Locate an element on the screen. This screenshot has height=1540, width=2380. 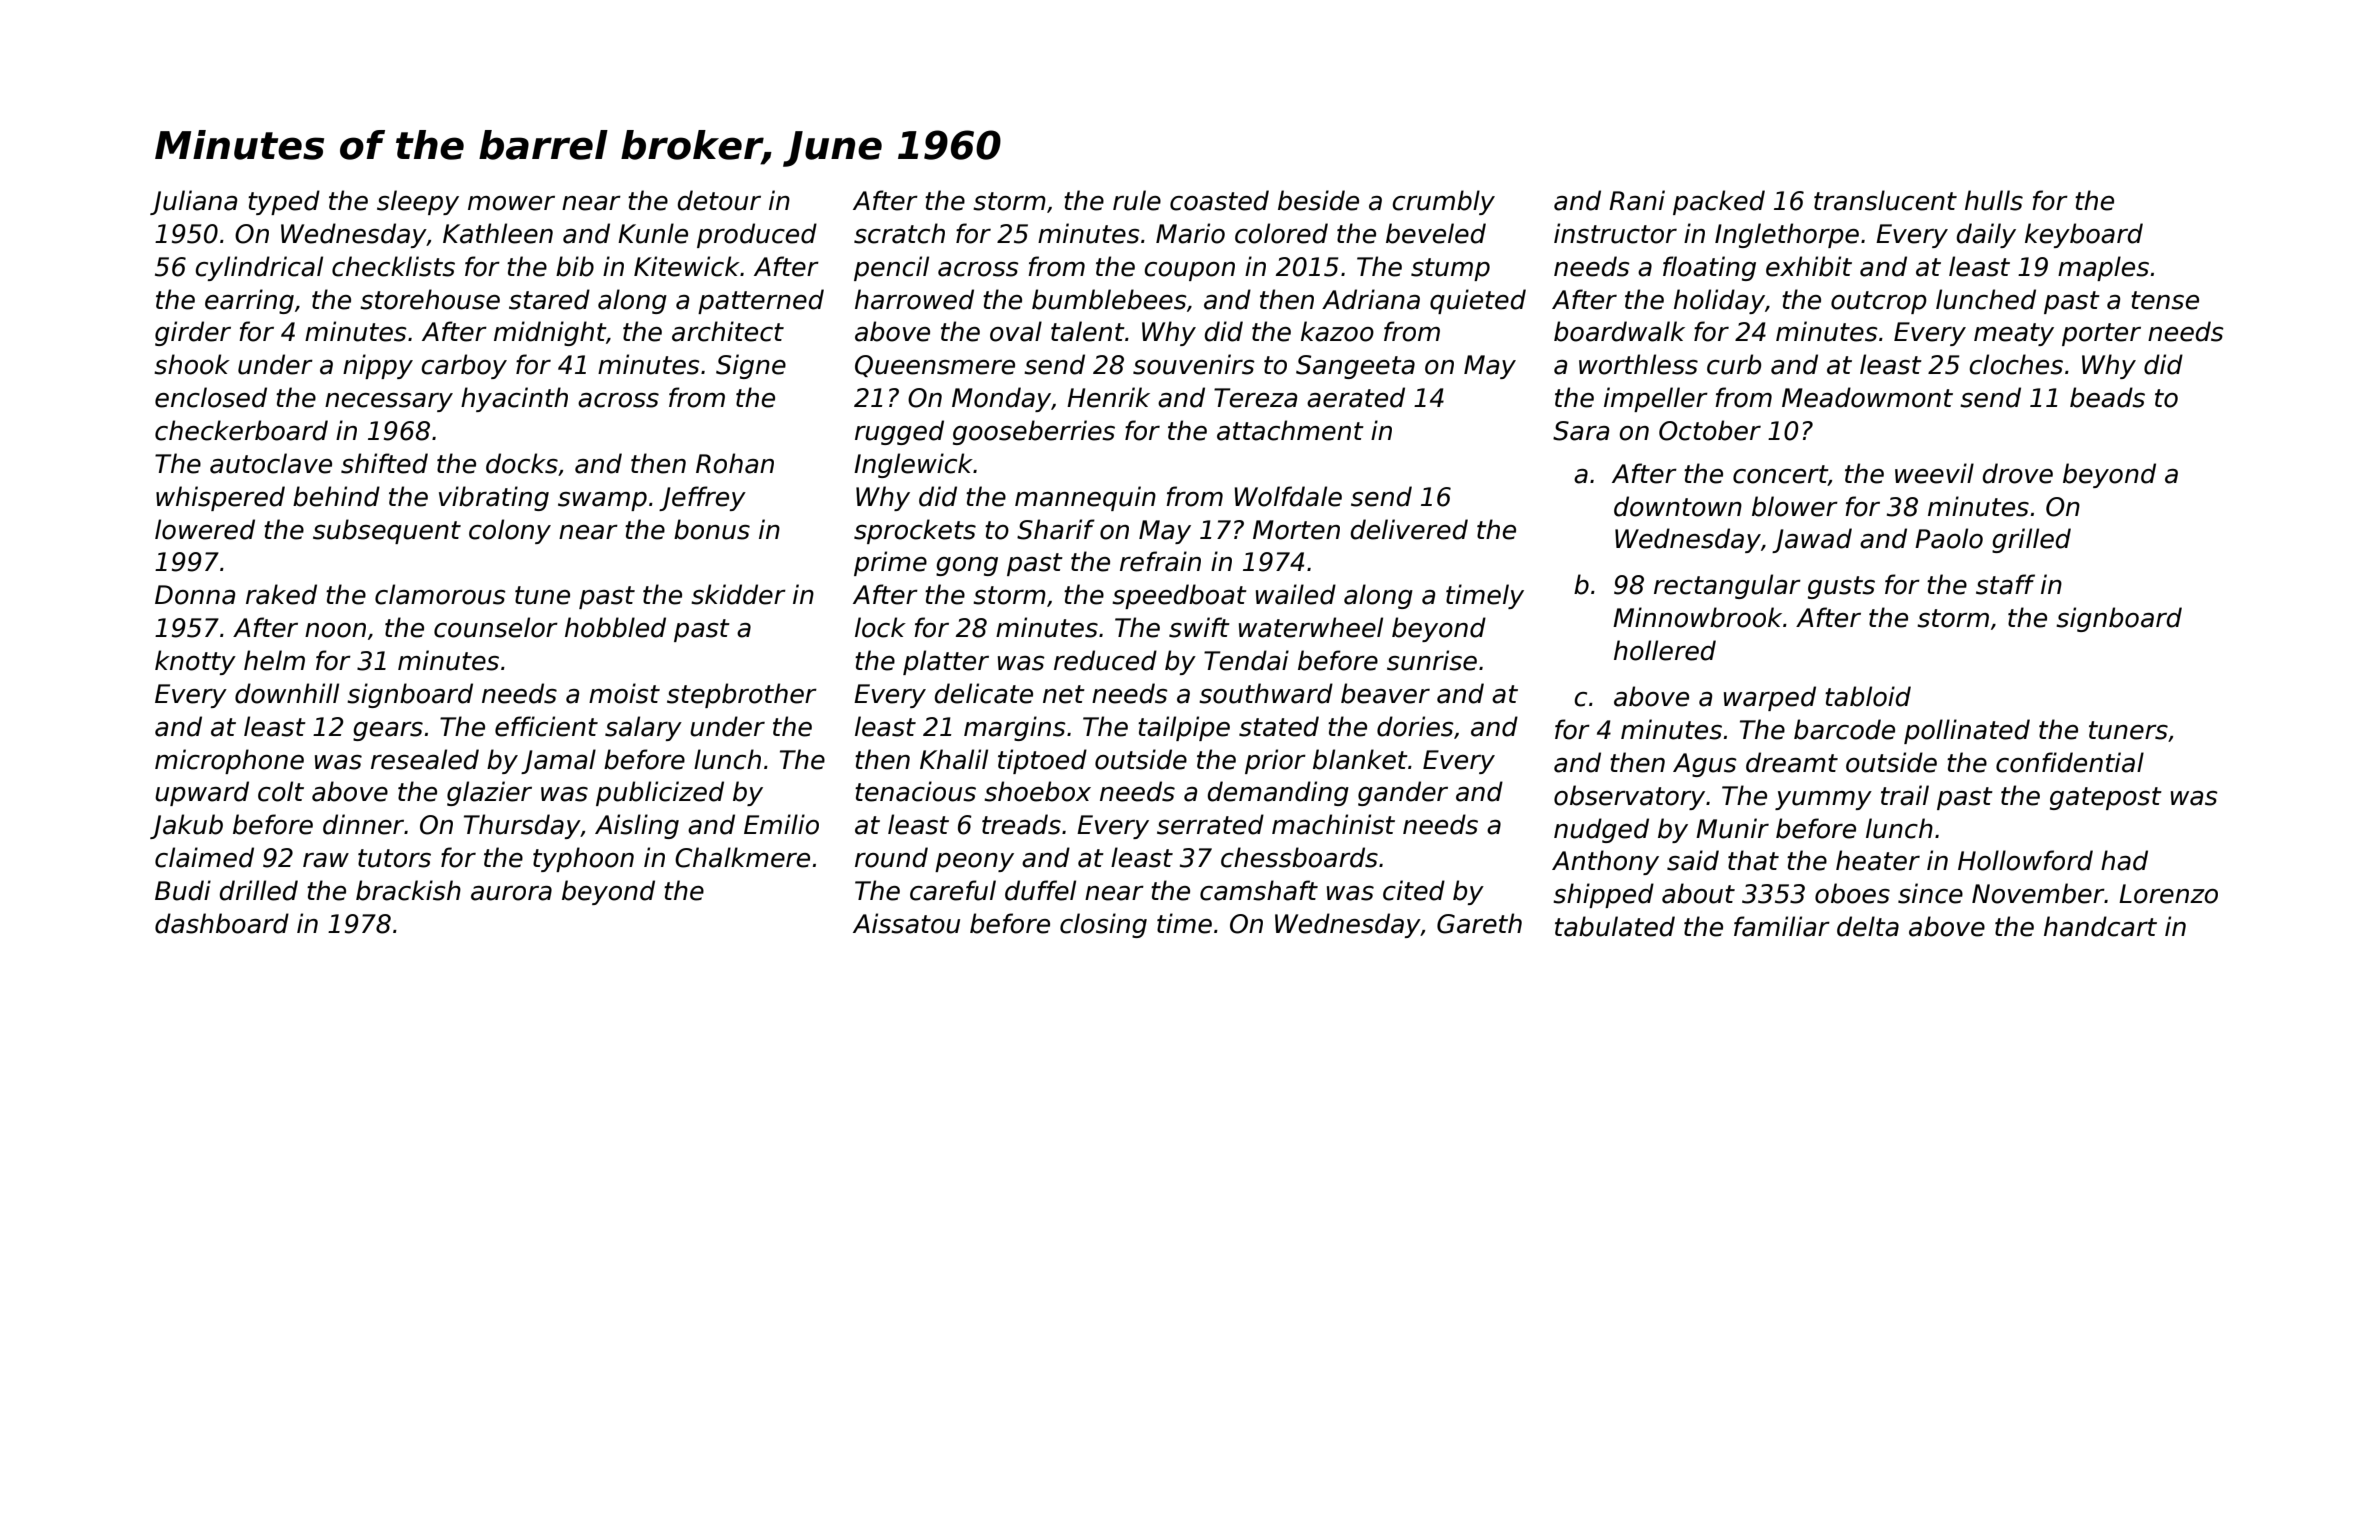
yummy is located at coordinates (1823, 800).
